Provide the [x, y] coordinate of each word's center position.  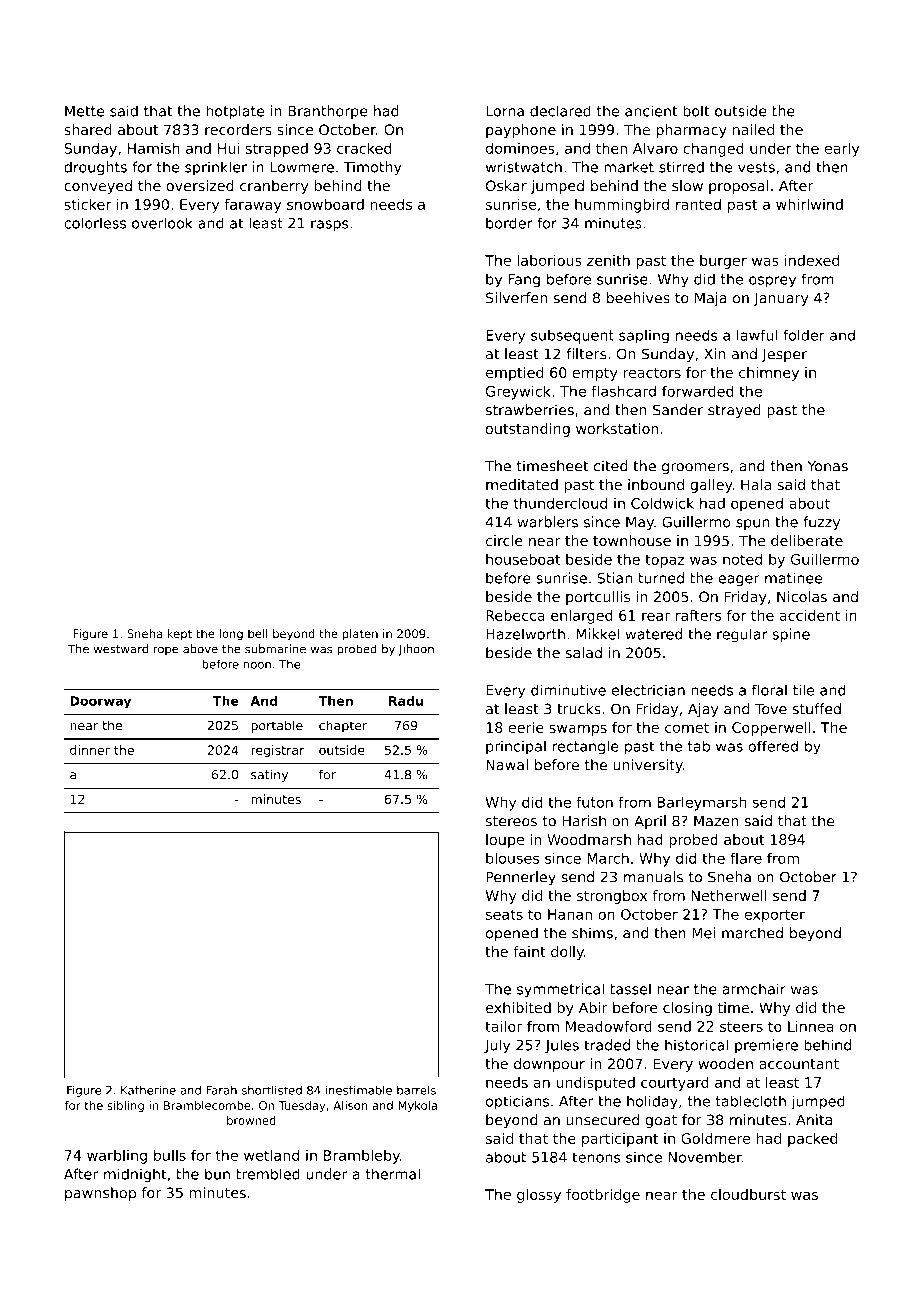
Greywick [518, 392]
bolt [696, 111]
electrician [648, 690]
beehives [638, 298]
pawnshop [100, 1194]
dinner [90, 750]
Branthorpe [328, 112]
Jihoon [416, 650]
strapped [277, 150]
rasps [329, 226]
